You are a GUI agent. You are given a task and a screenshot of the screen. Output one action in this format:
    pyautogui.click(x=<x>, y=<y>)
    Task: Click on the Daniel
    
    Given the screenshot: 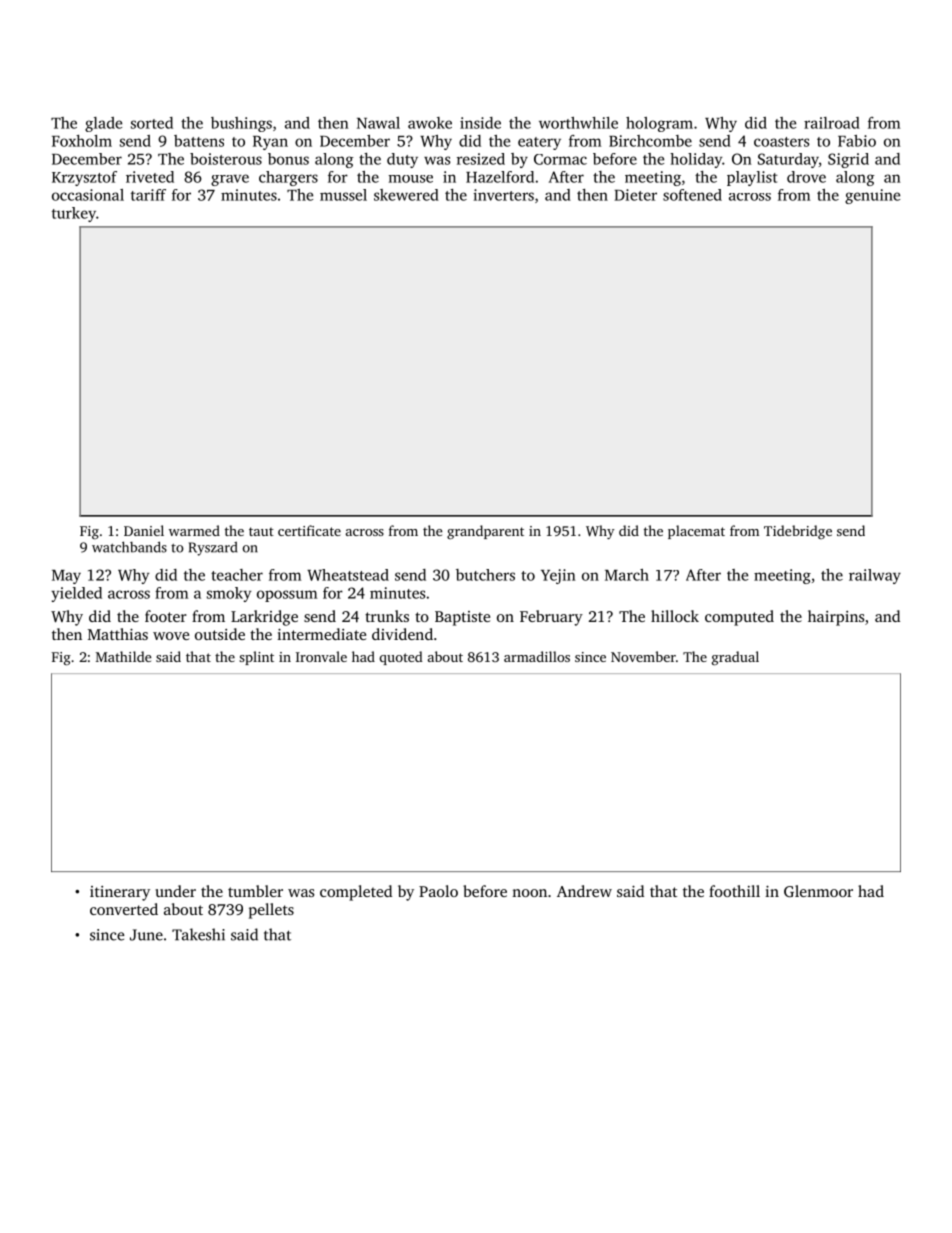 What is the action you would take?
    pyautogui.click(x=144, y=530)
